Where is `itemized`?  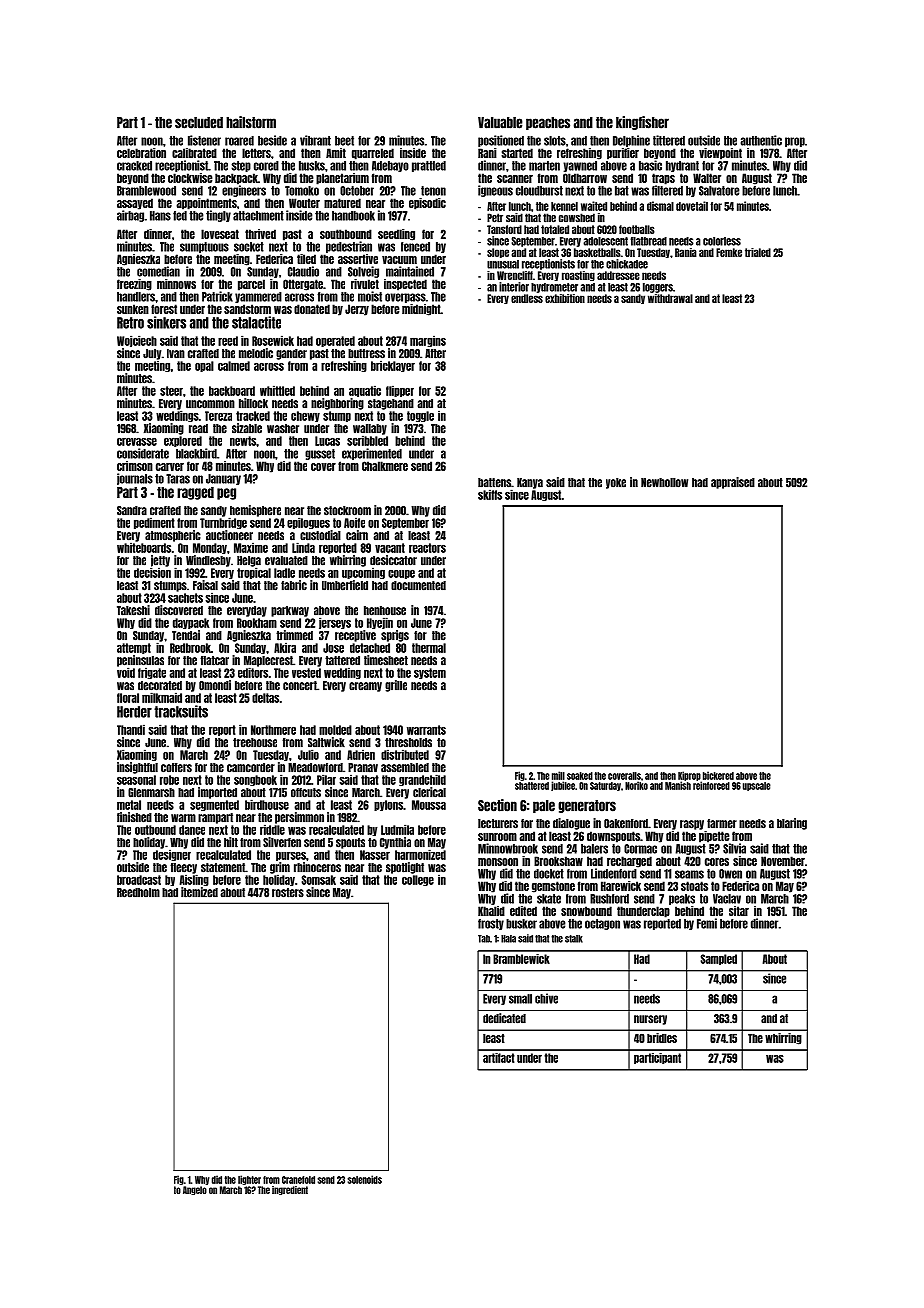
itemized is located at coordinates (199, 892).
